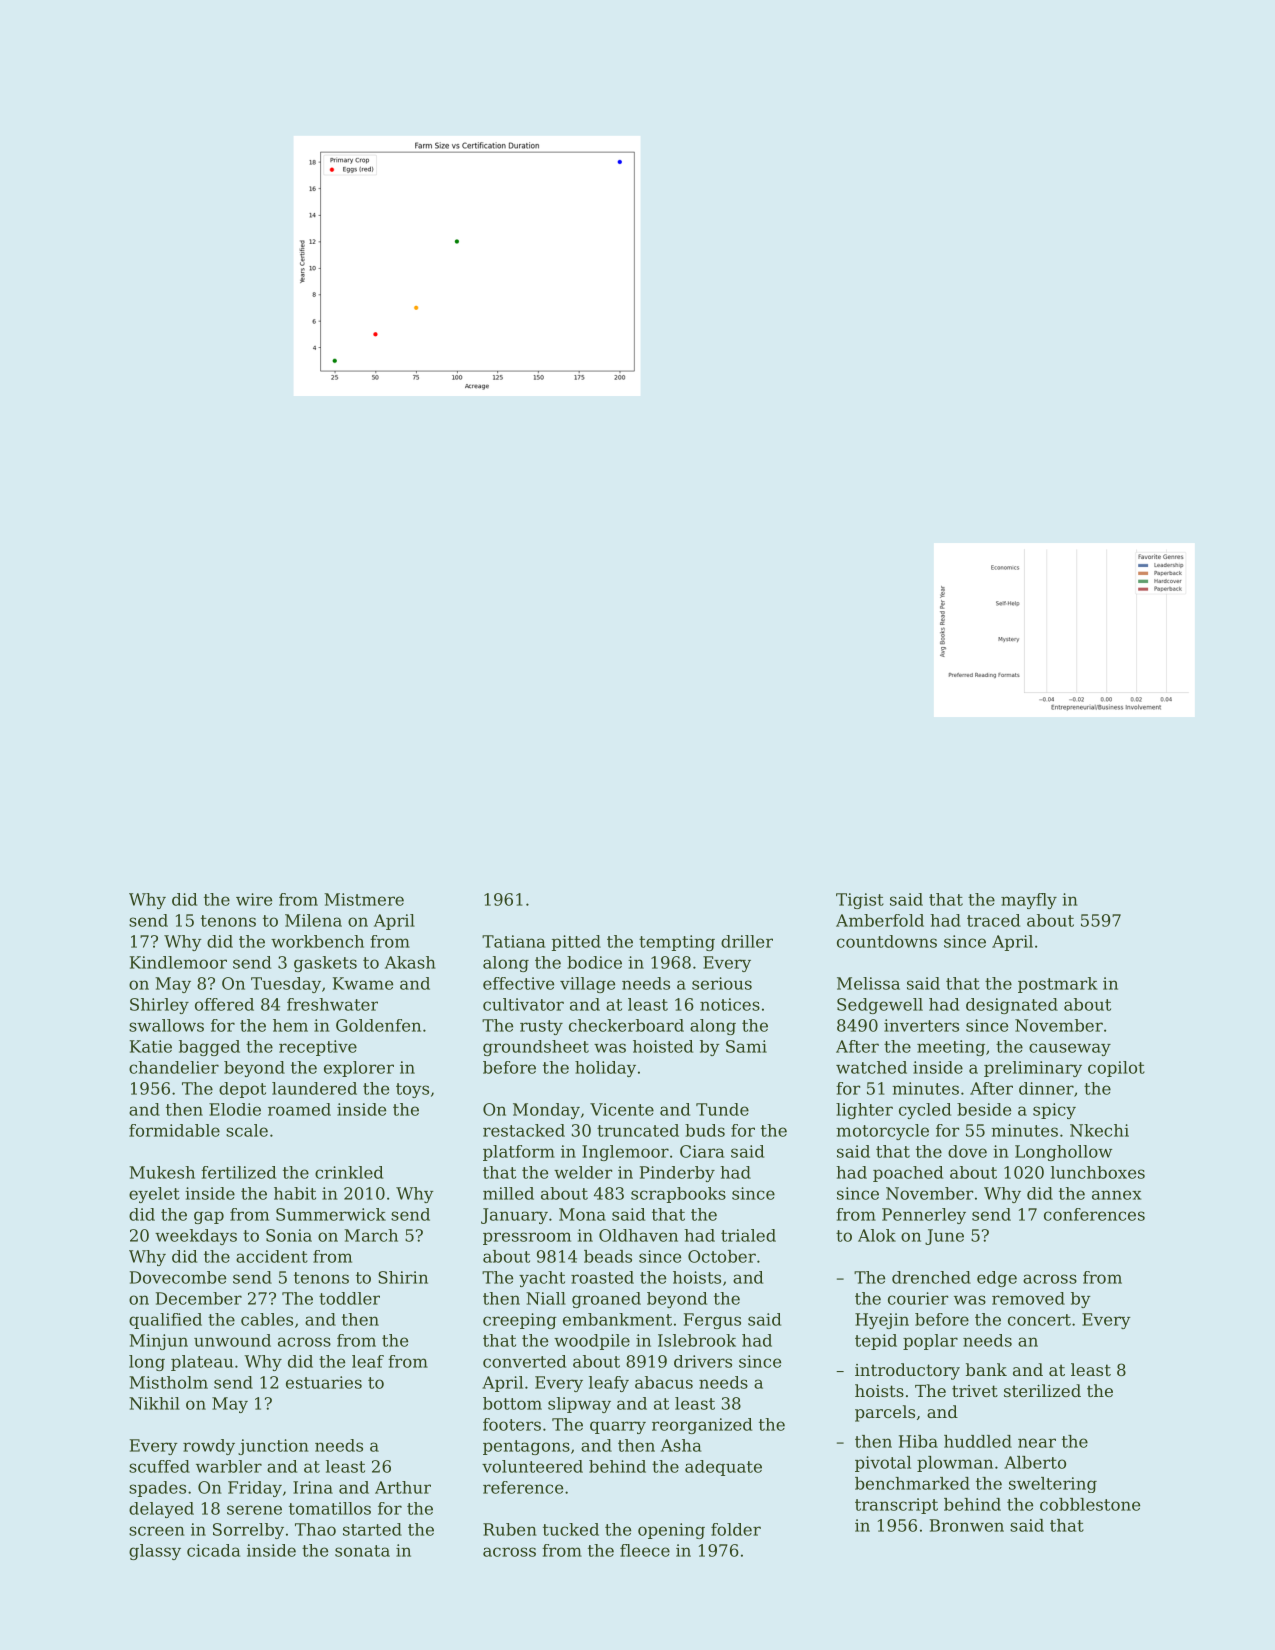  What do you see at coordinates (403, 1277) in the document?
I see `Shirin` at bounding box center [403, 1277].
